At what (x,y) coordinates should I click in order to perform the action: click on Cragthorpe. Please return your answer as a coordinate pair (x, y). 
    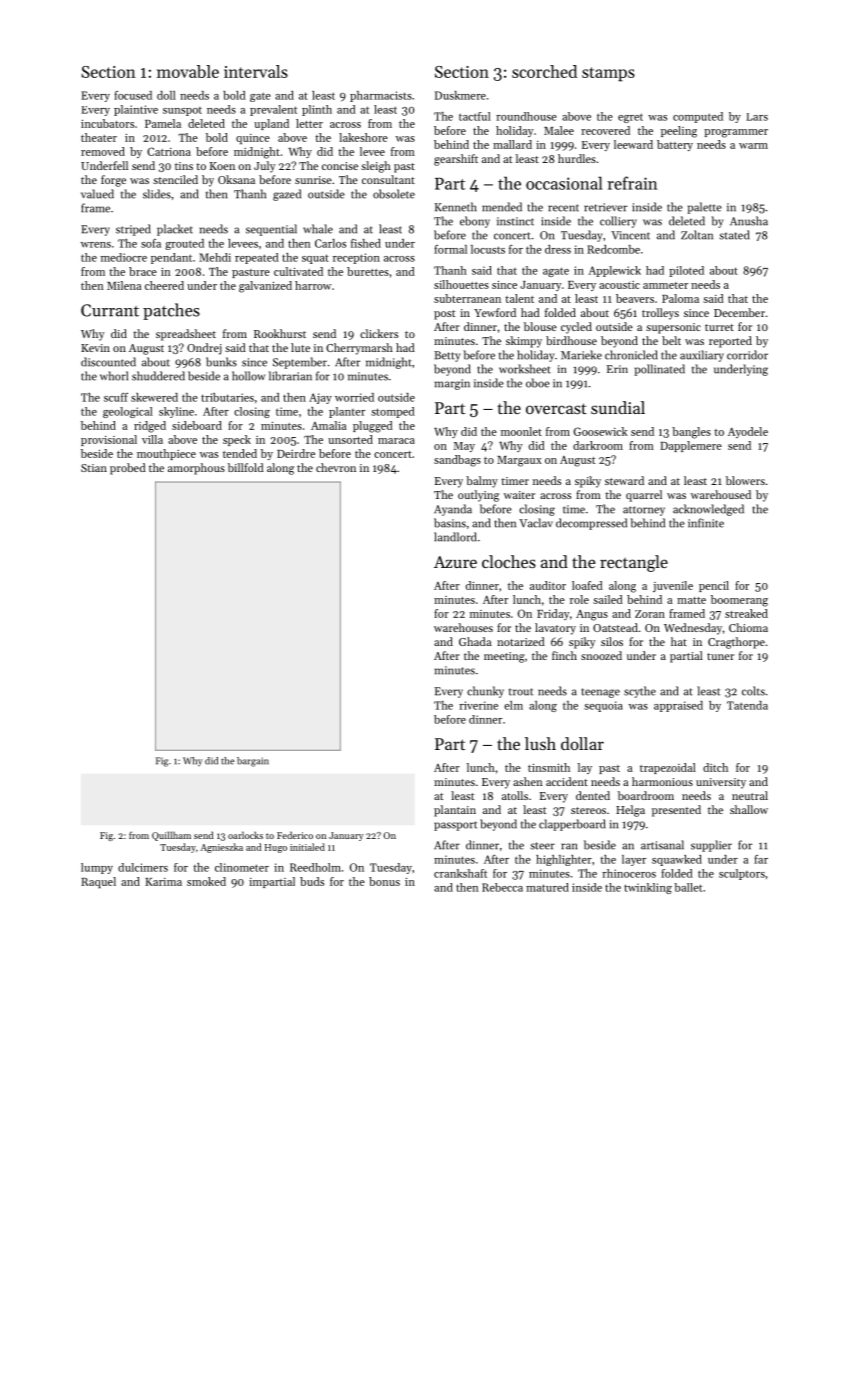
    Looking at the image, I should click on (736, 643).
